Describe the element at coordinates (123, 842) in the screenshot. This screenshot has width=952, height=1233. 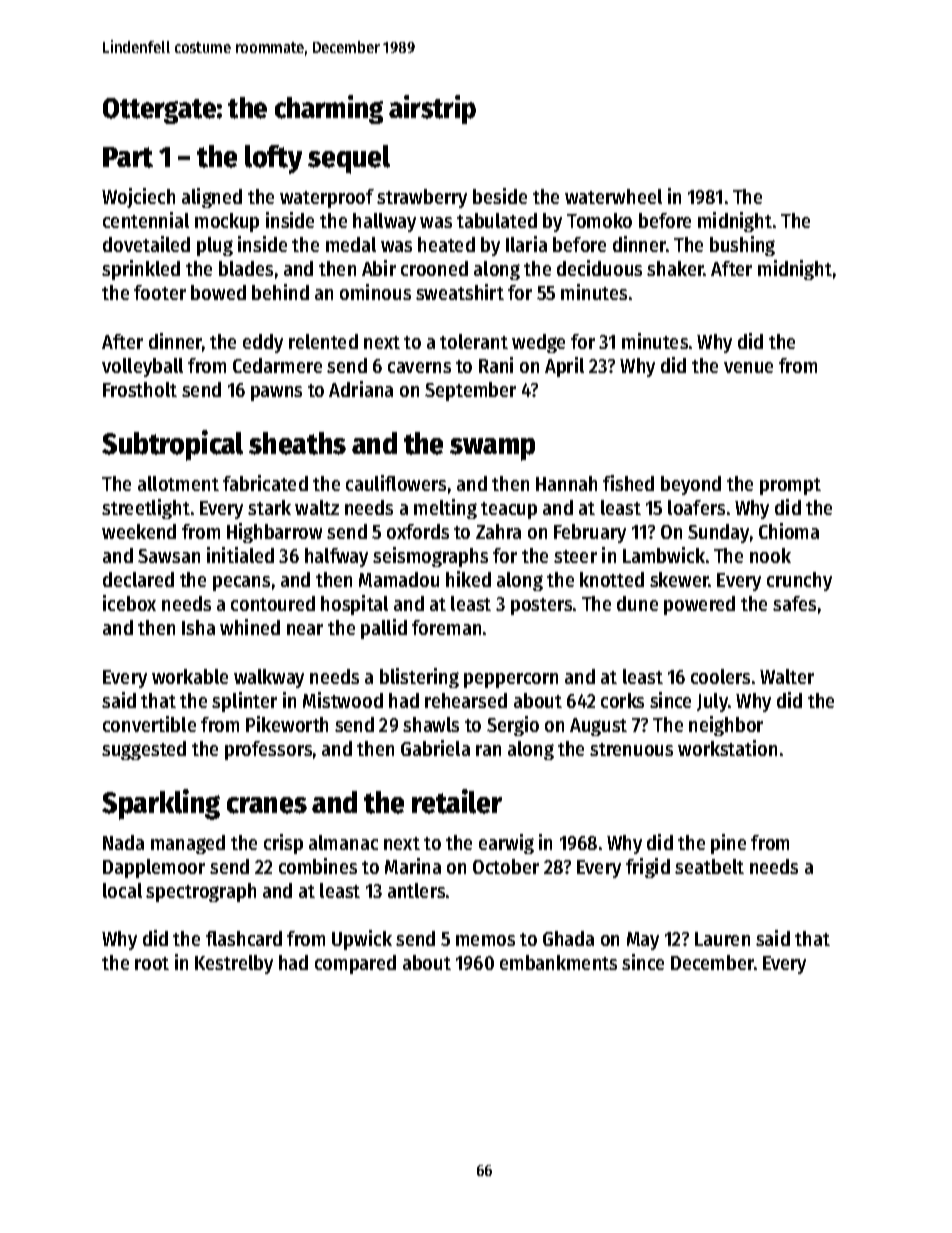
I see `Nada` at that location.
